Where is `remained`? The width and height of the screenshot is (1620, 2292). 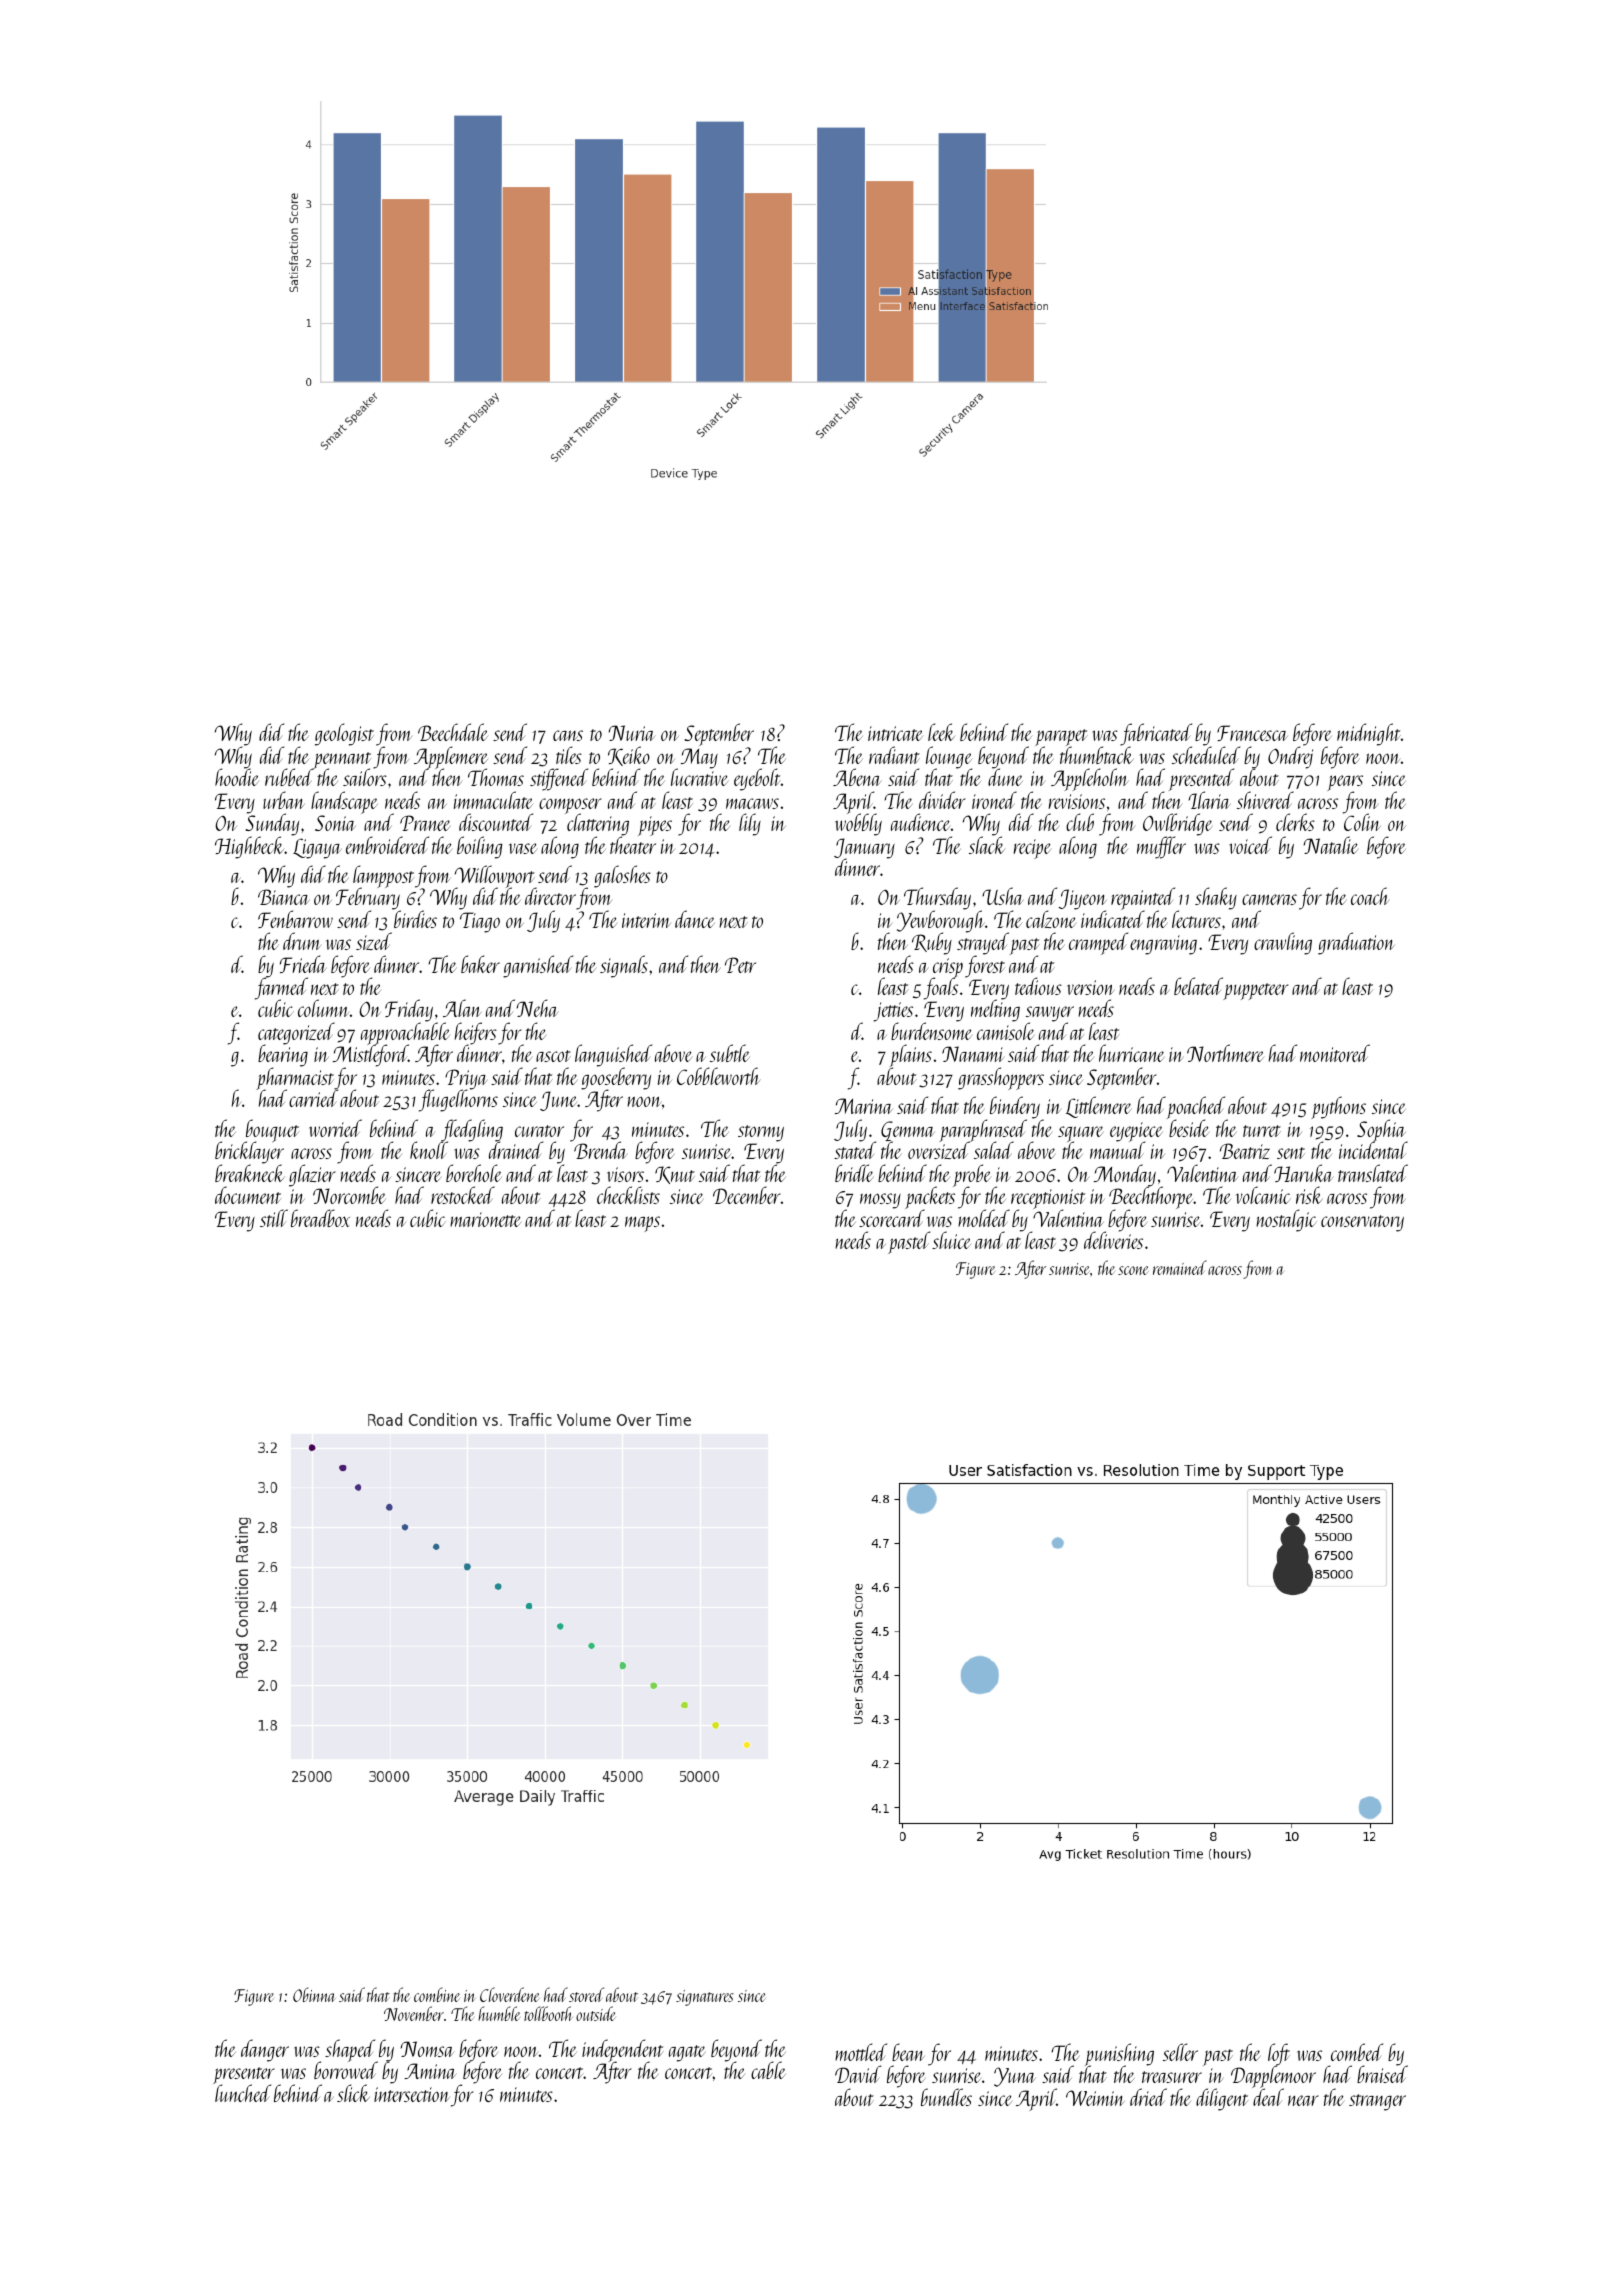 remained is located at coordinates (1180, 1267).
